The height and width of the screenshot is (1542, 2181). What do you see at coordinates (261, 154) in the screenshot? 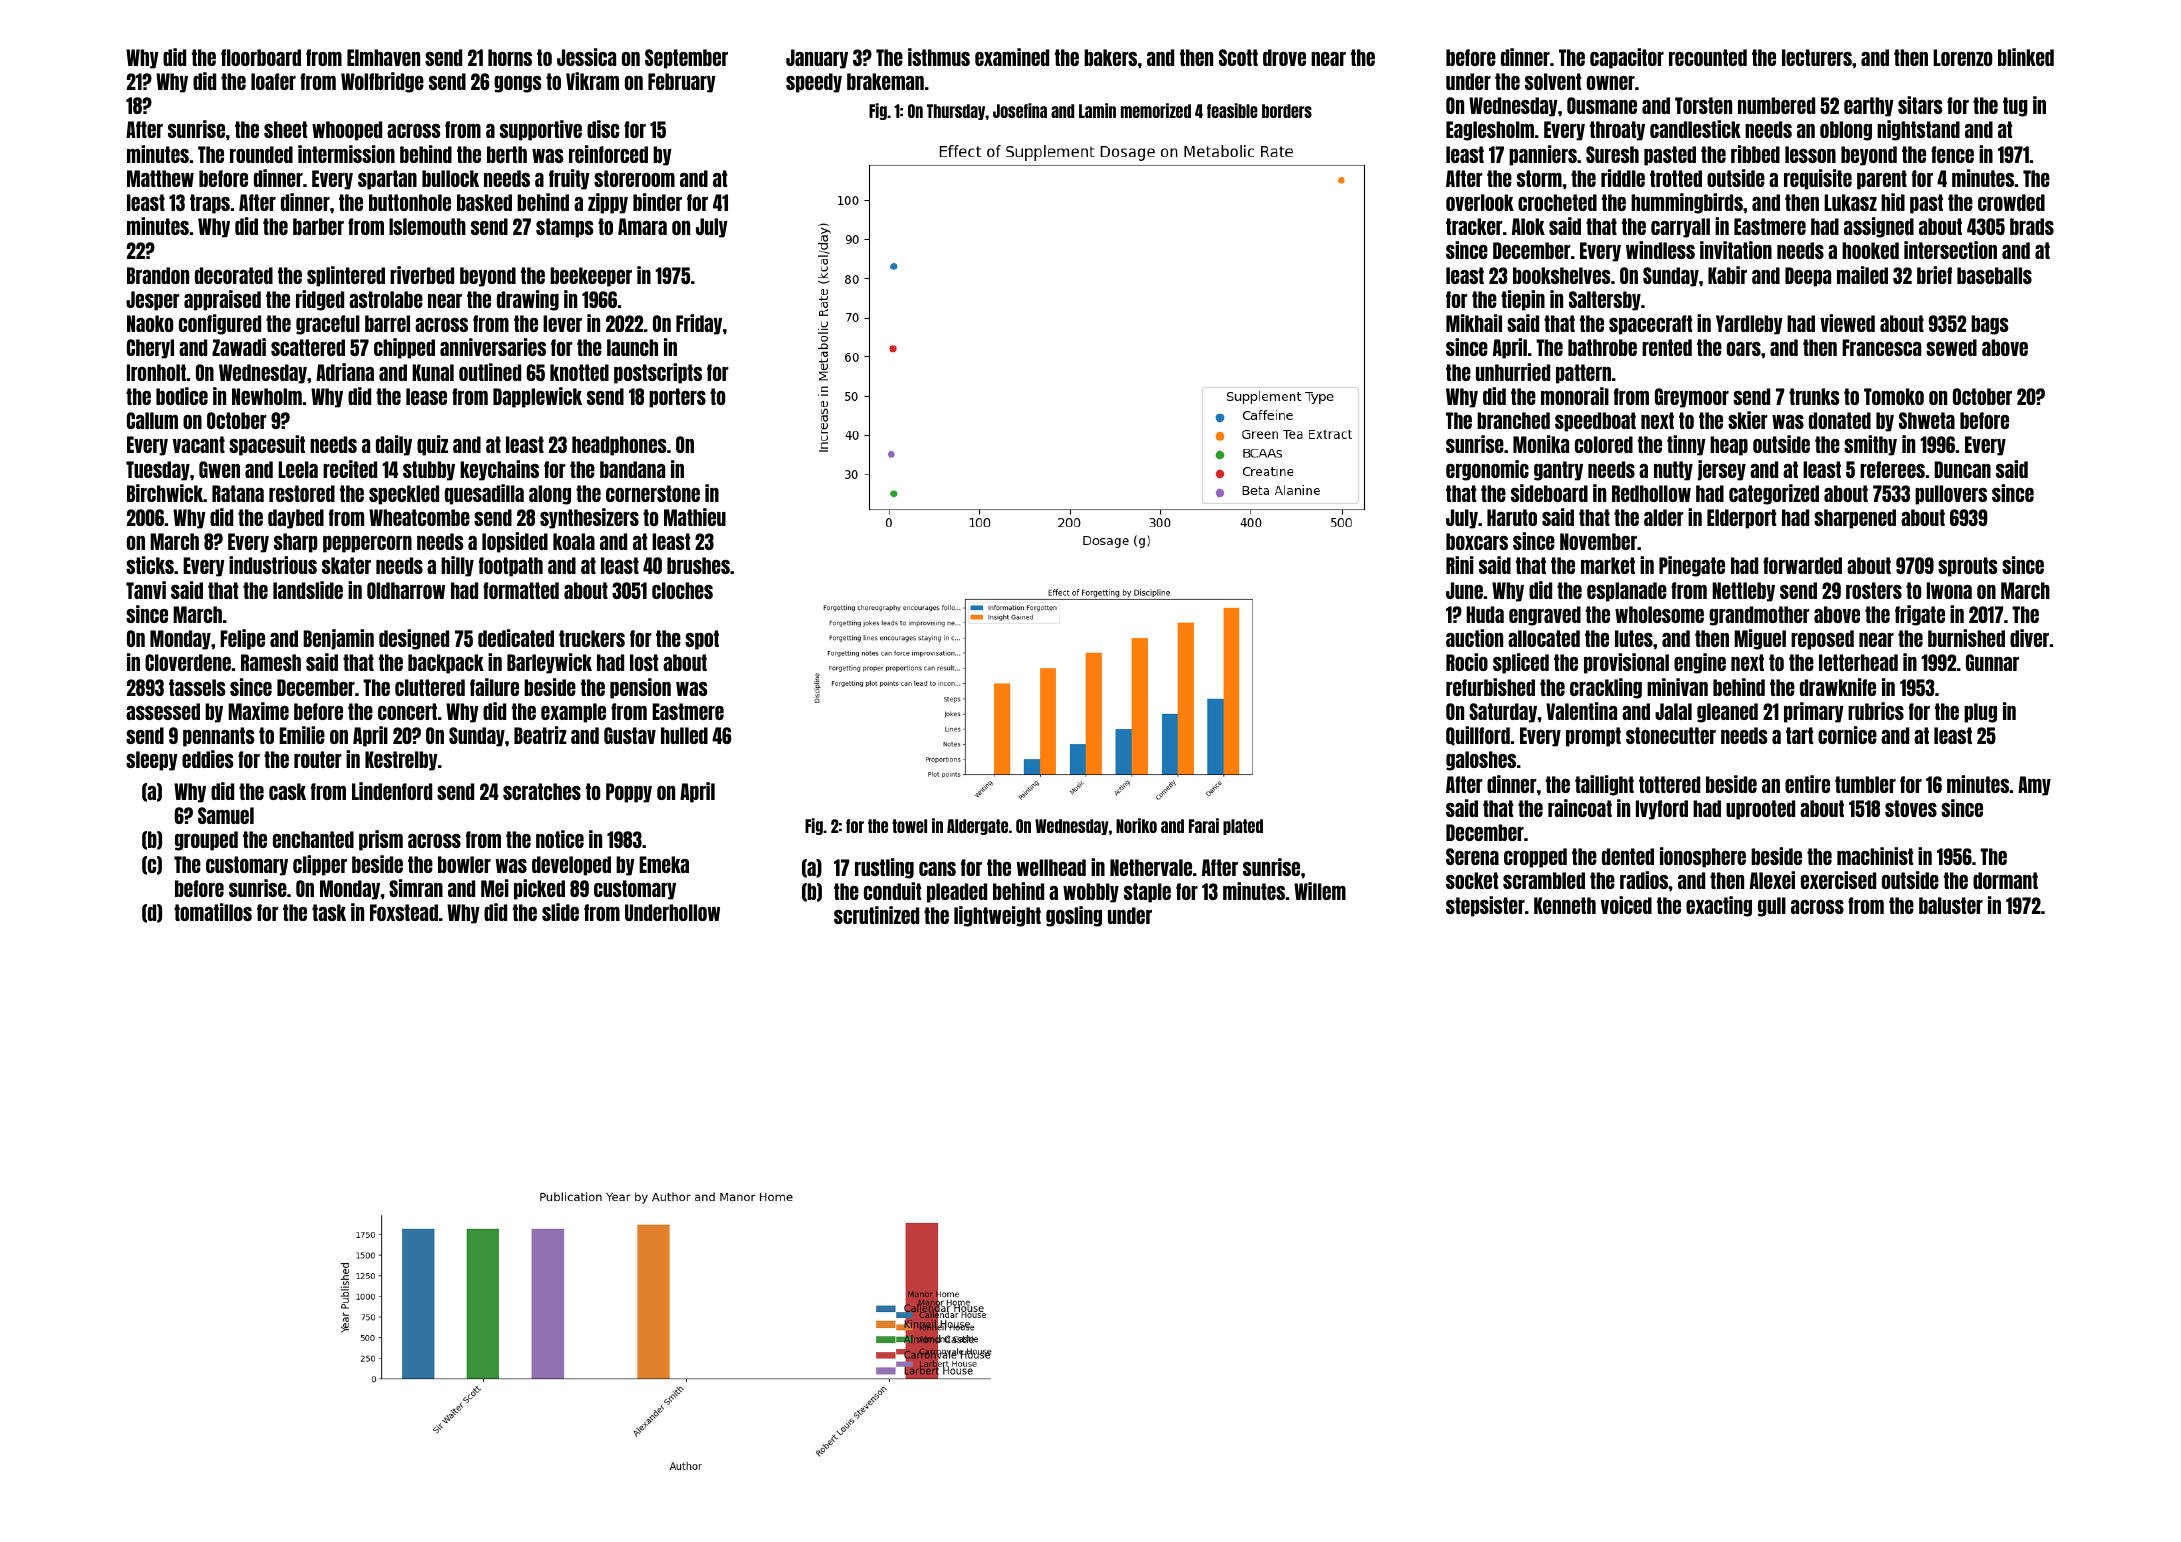
I see `rounded` at bounding box center [261, 154].
